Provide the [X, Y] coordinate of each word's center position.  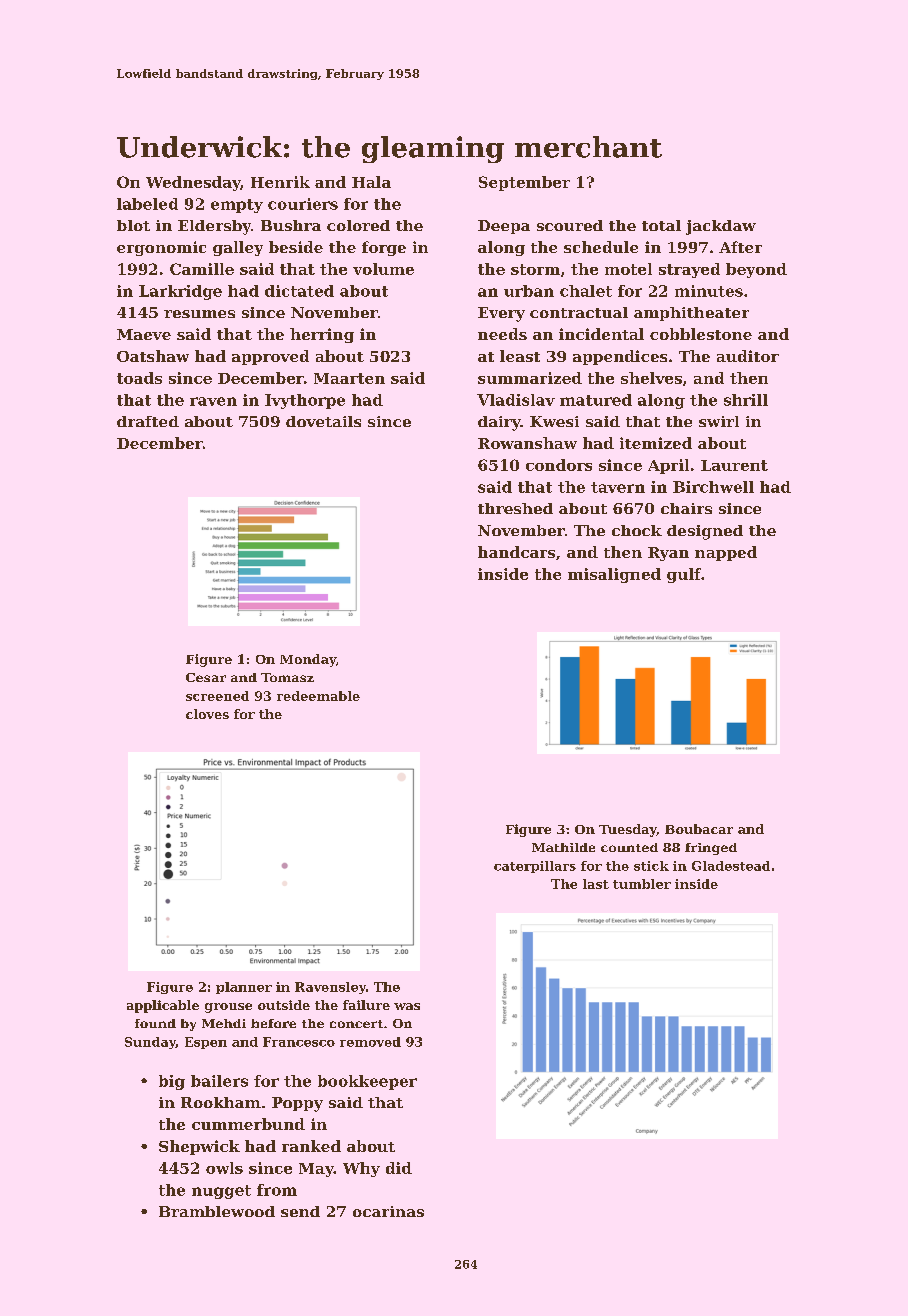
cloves [207, 714]
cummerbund [248, 1124]
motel [628, 269]
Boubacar [699, 829]
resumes [199, 314]
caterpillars [535, 867]
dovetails [323, 421]
